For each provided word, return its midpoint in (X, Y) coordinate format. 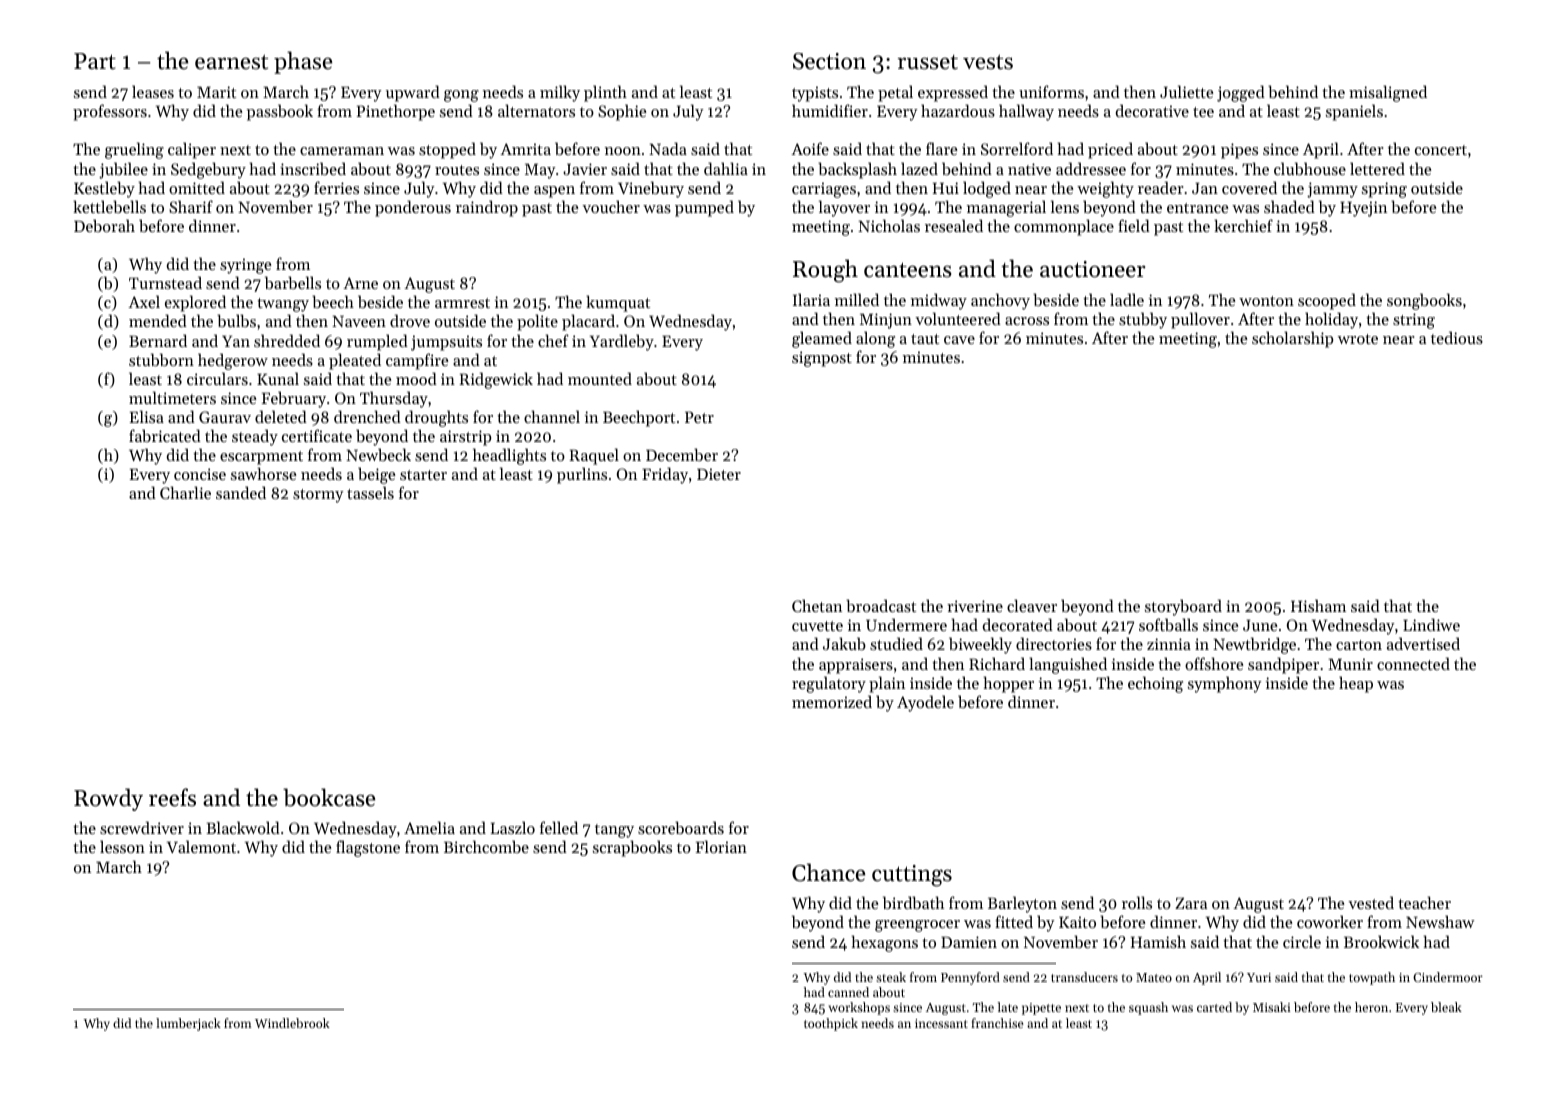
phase (303, 62)
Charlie (185, 492)
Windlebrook (292, 1023)
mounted (600, 378)
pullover (1200, 320)
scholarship (1292, 339)
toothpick (831, 1024)
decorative (1152, 110)
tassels (370, 492)
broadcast (881, 605)
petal (895, 93)
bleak (1446, 1007)
